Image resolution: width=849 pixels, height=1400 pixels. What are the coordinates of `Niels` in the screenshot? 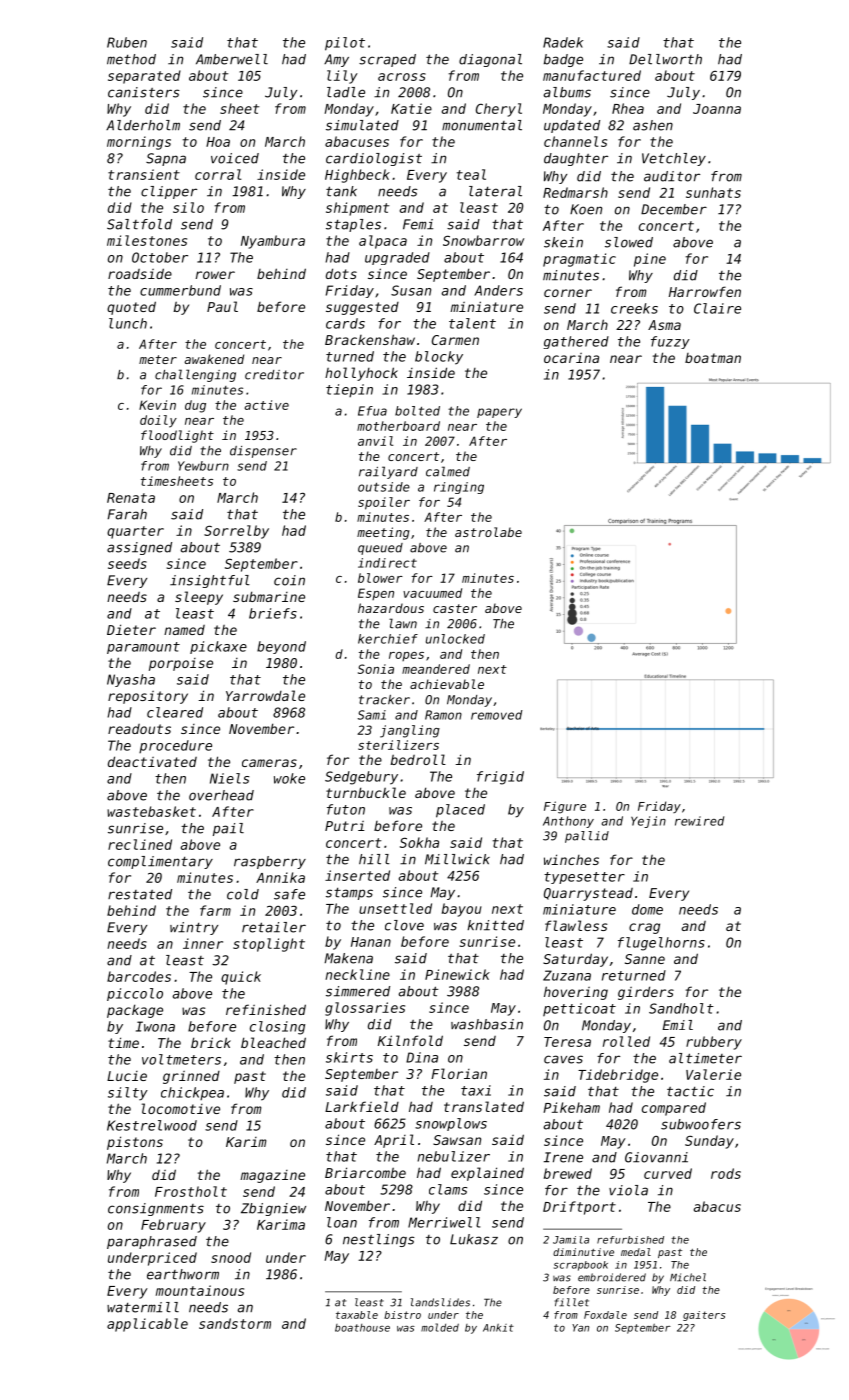 It's located at (229, 778).
